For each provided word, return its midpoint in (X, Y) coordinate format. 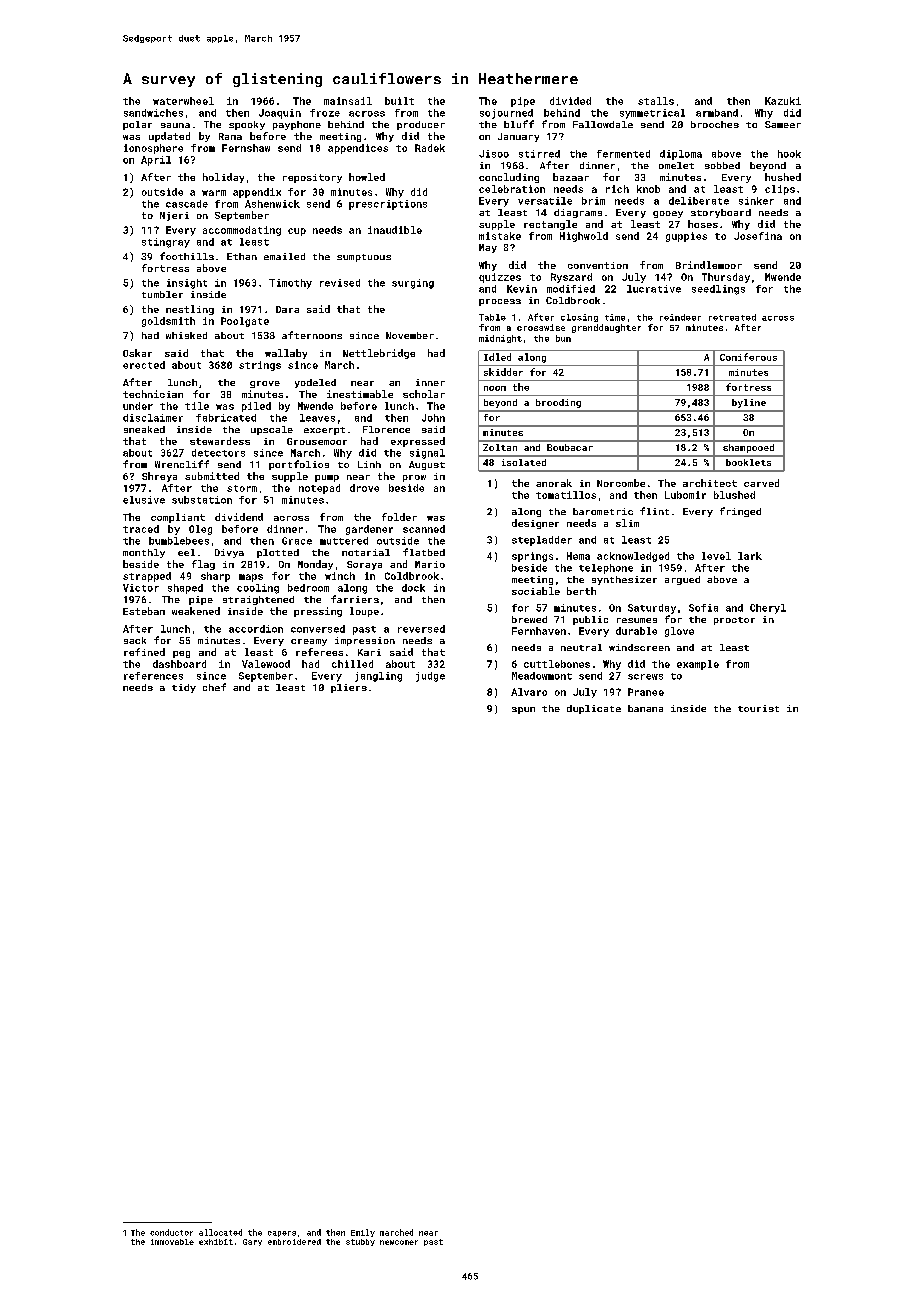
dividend (239, 517)
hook (789, 154)
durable (636, 631)
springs (532, 557)
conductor (171, 1232)
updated (169, 137)
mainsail (348, 101)
